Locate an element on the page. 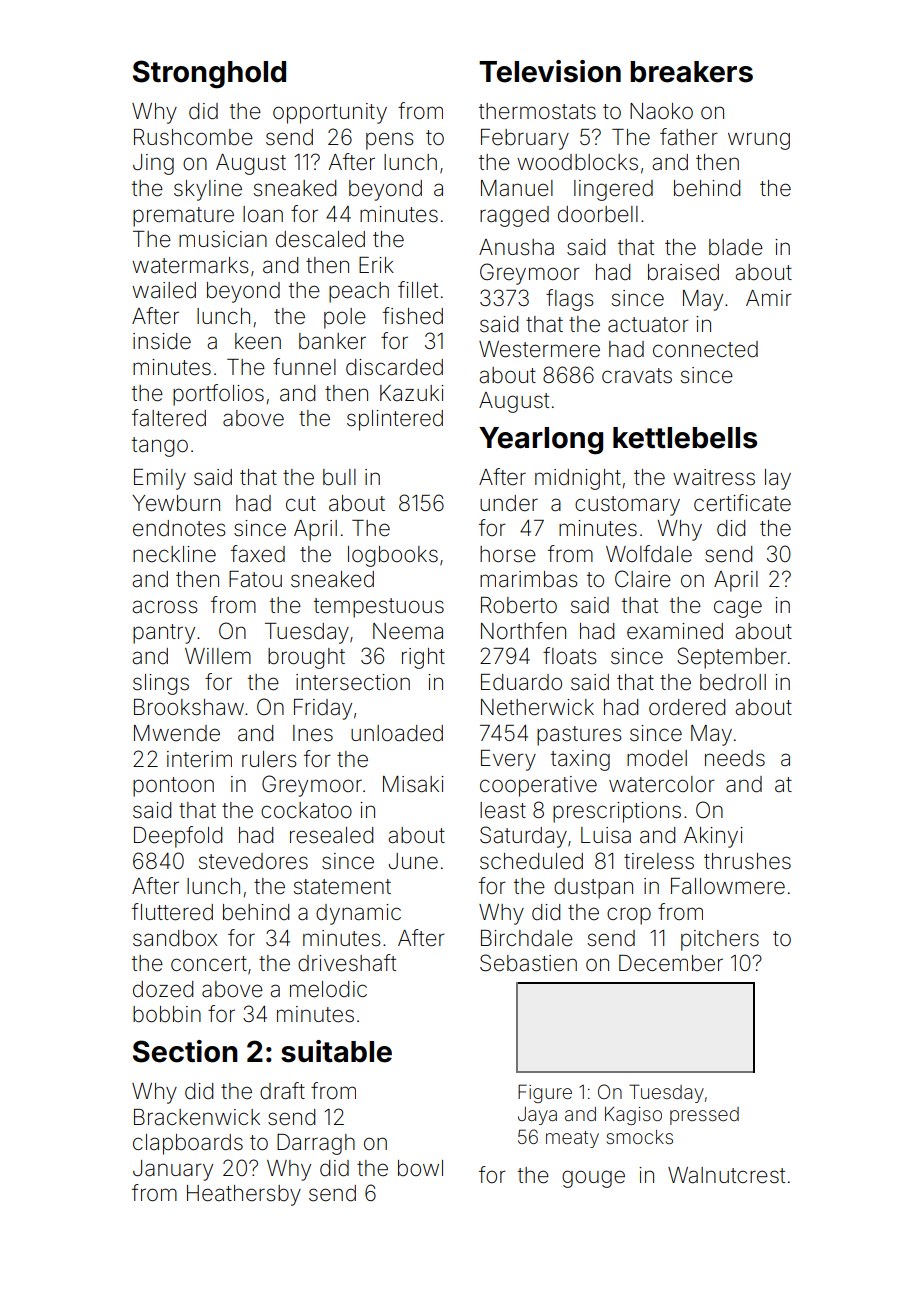 The height and width of the image is (1314, 924). neckline is located at coordinates (174, 554).
